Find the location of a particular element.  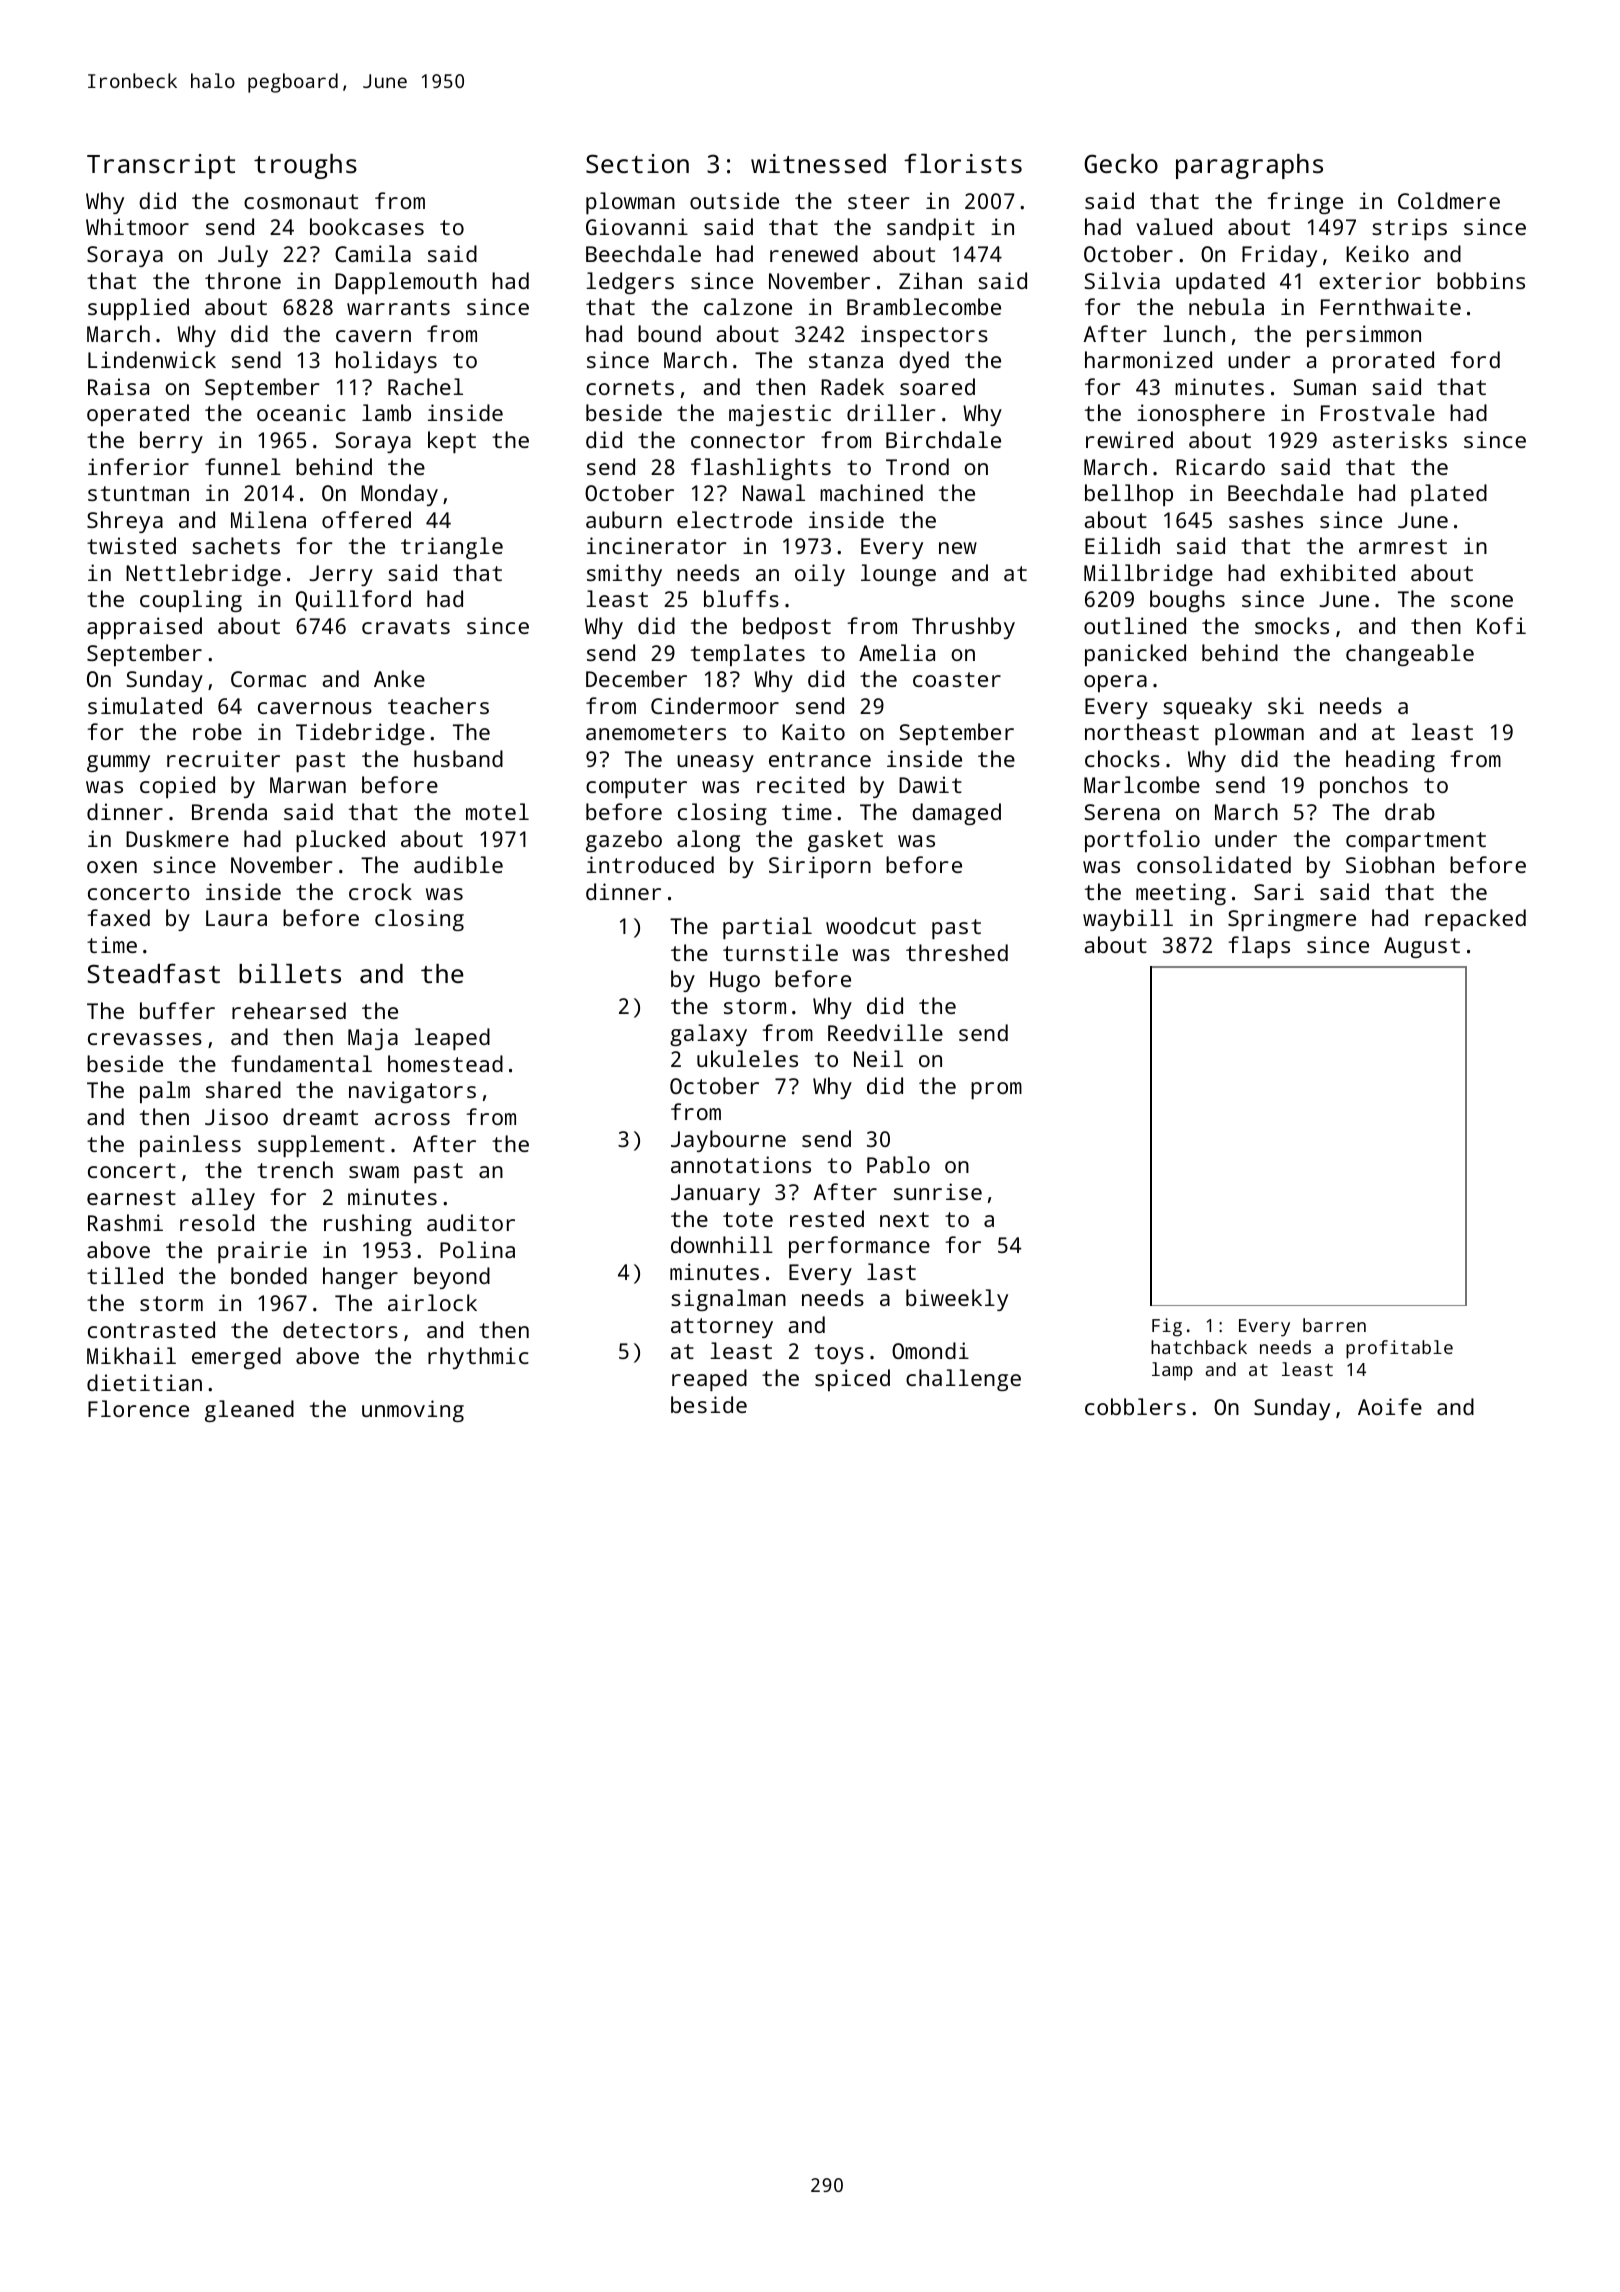

threshed is located at coordinates (957, 952).
